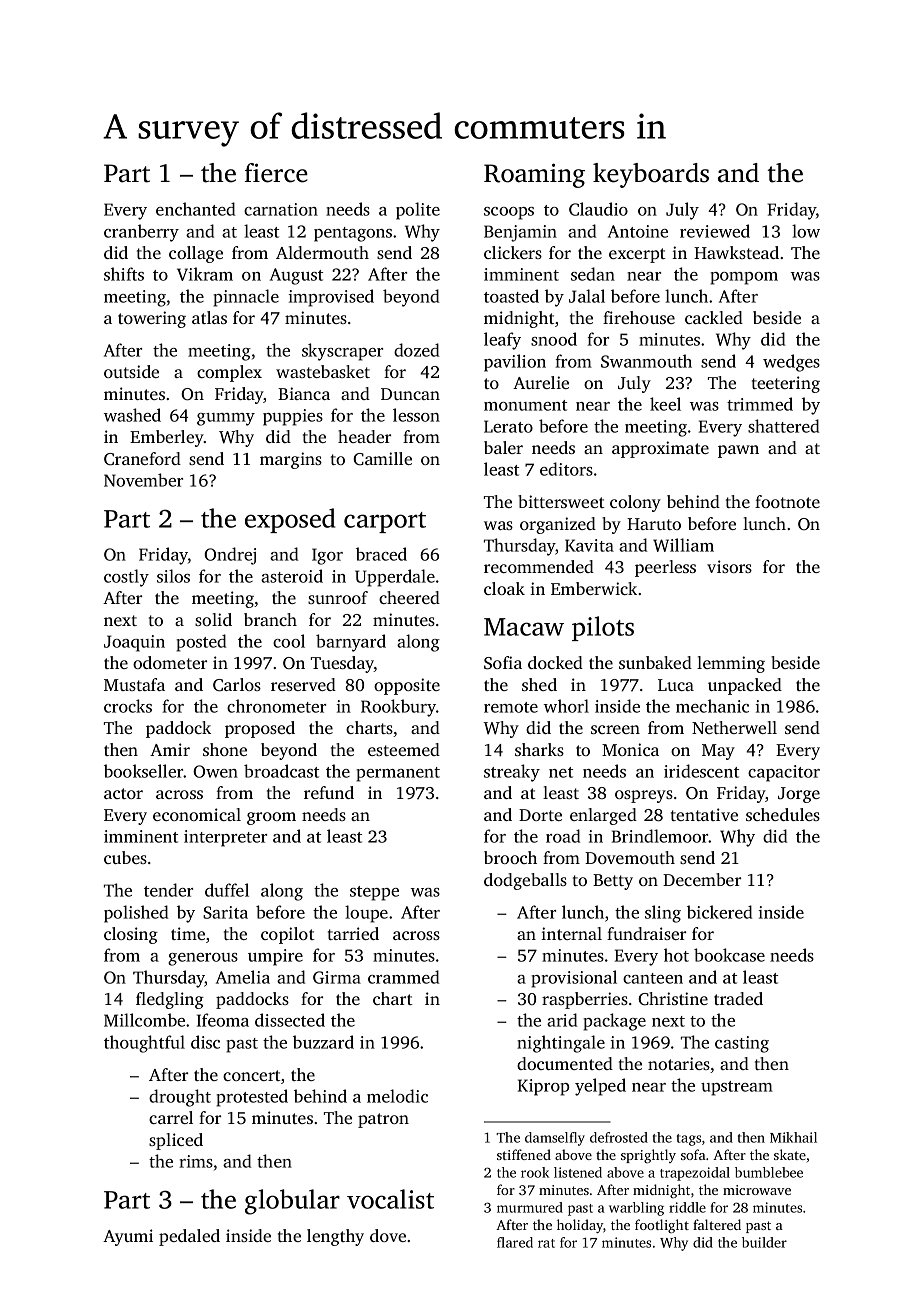  What do you see at coordinates (511, 707) in the document?
I see `remote` at bounding box center [511, 707].
